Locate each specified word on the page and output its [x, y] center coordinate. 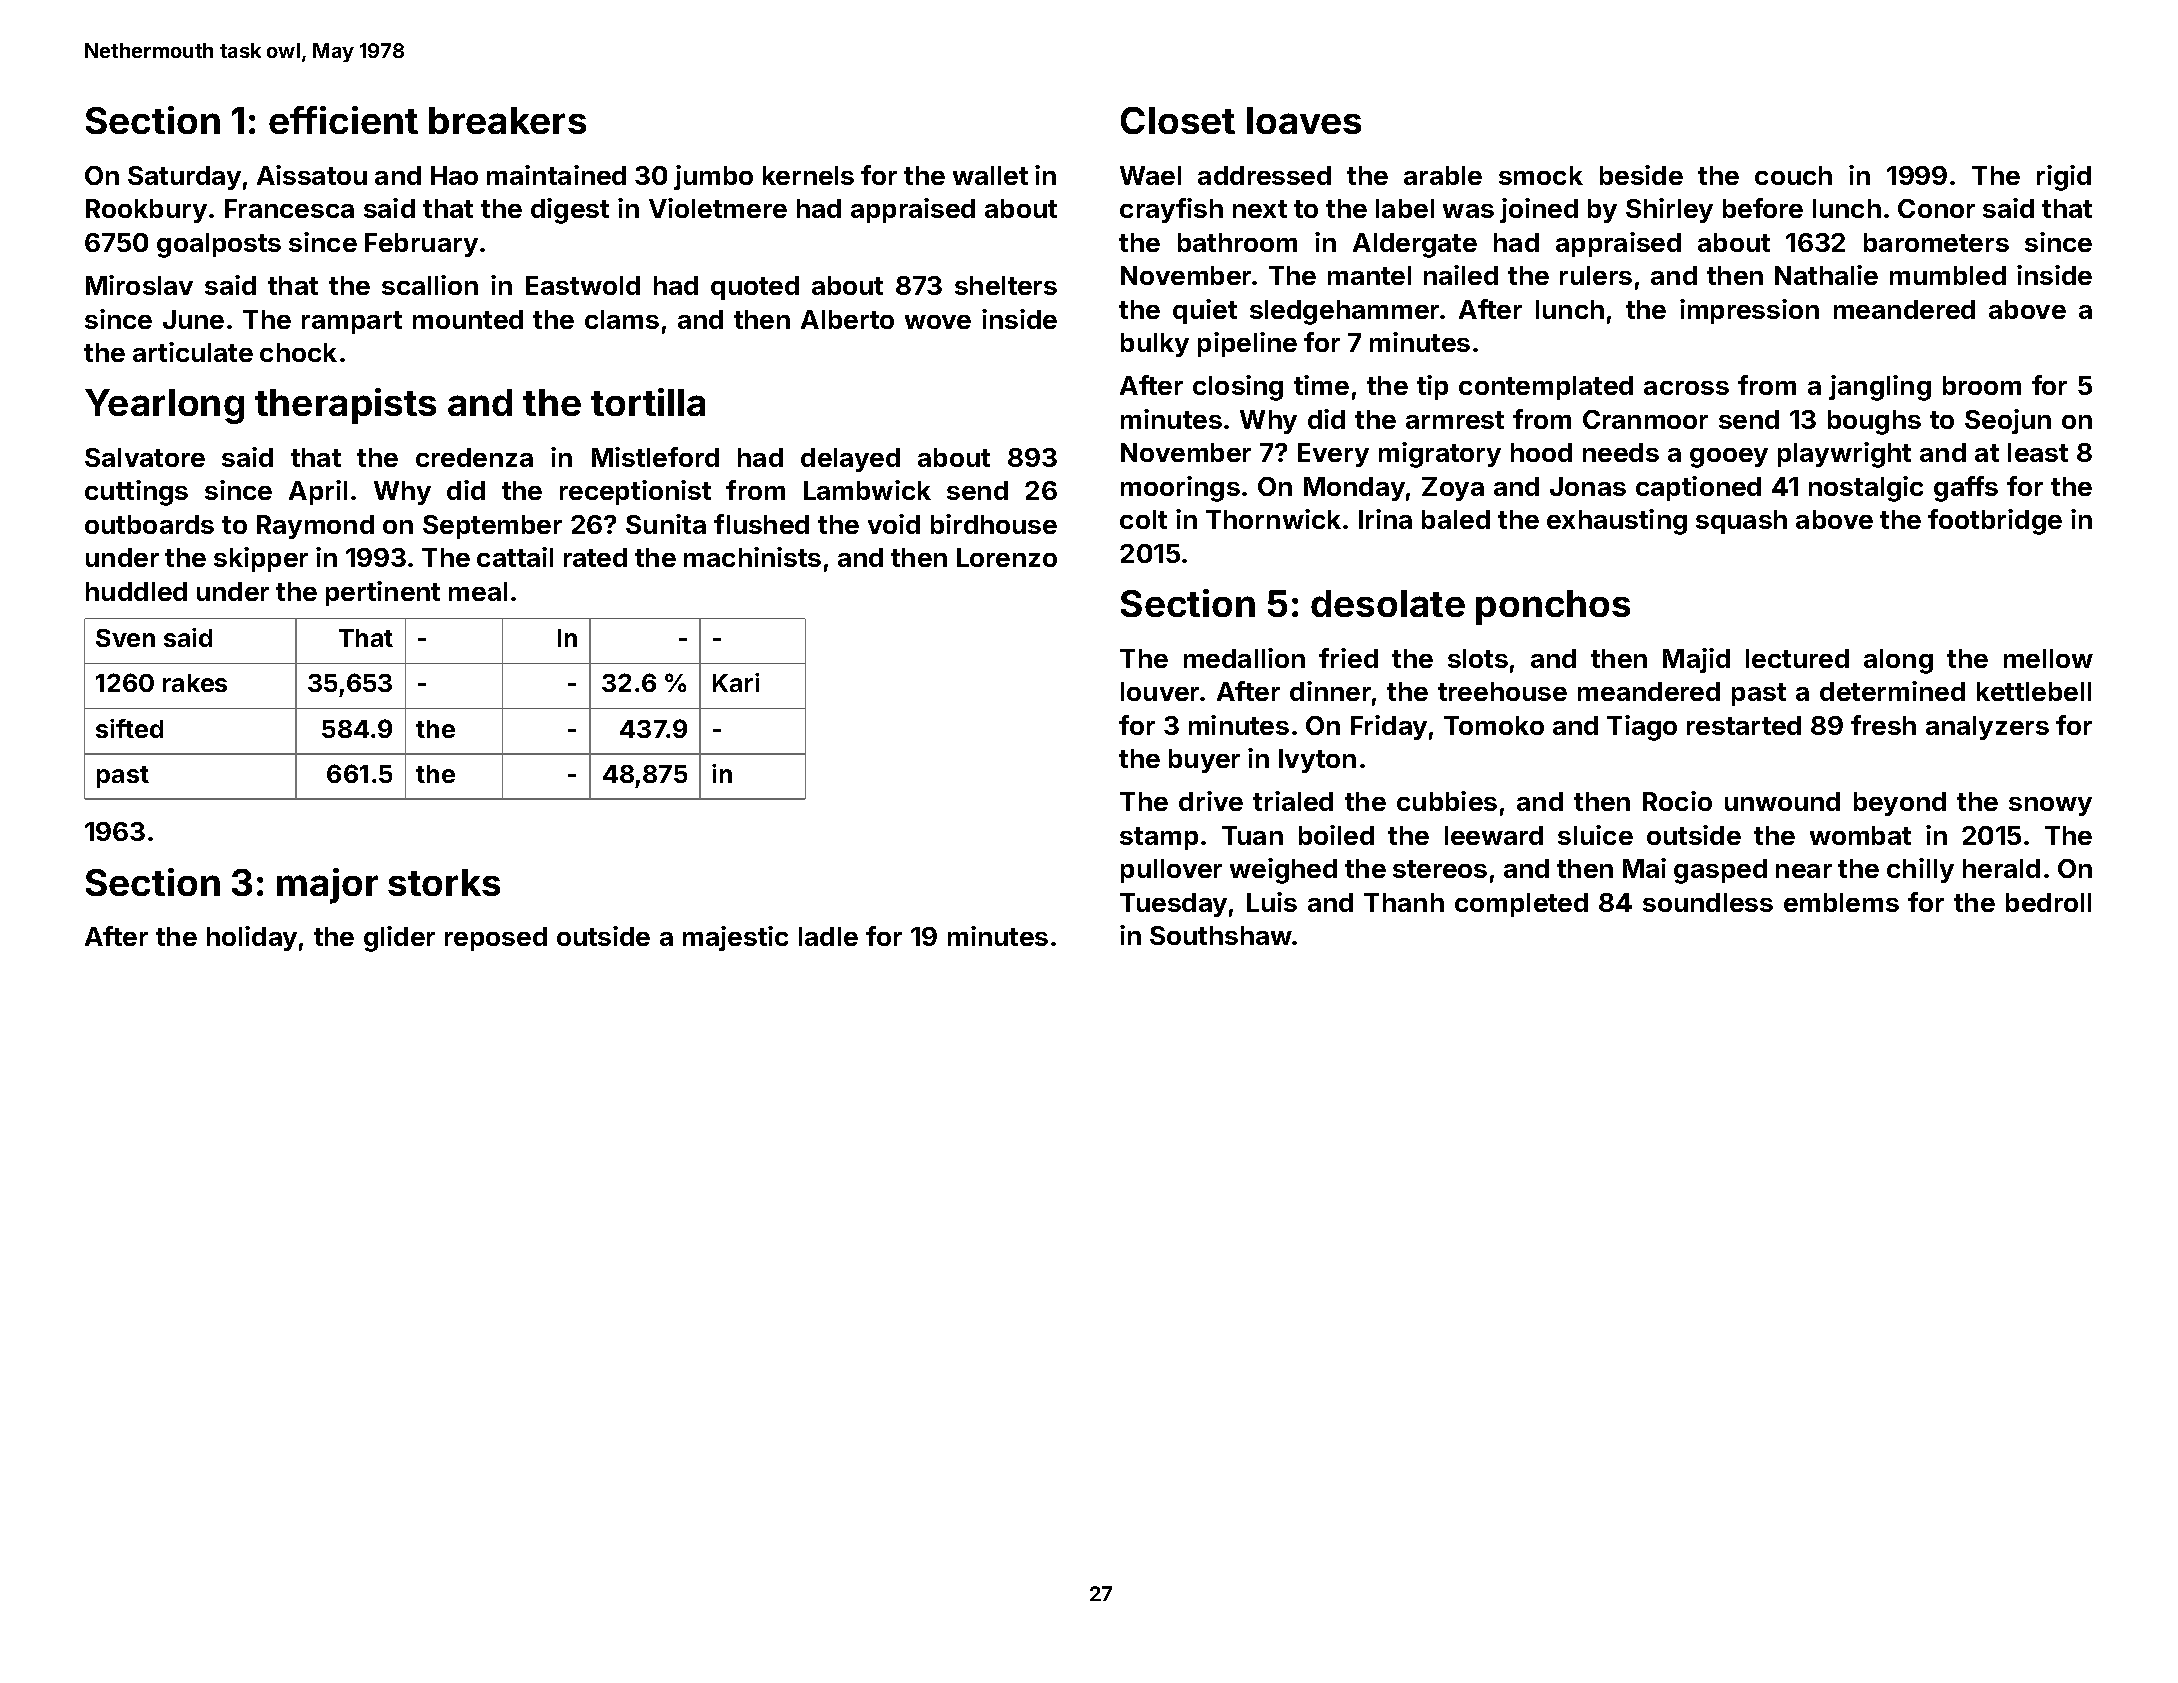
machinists [752, 557]
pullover [1171, 871]
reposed [496, 939]
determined [1892, 691]
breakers [507, 120]
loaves [1304, 120]
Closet [1178, 120]
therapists [345, 406]
